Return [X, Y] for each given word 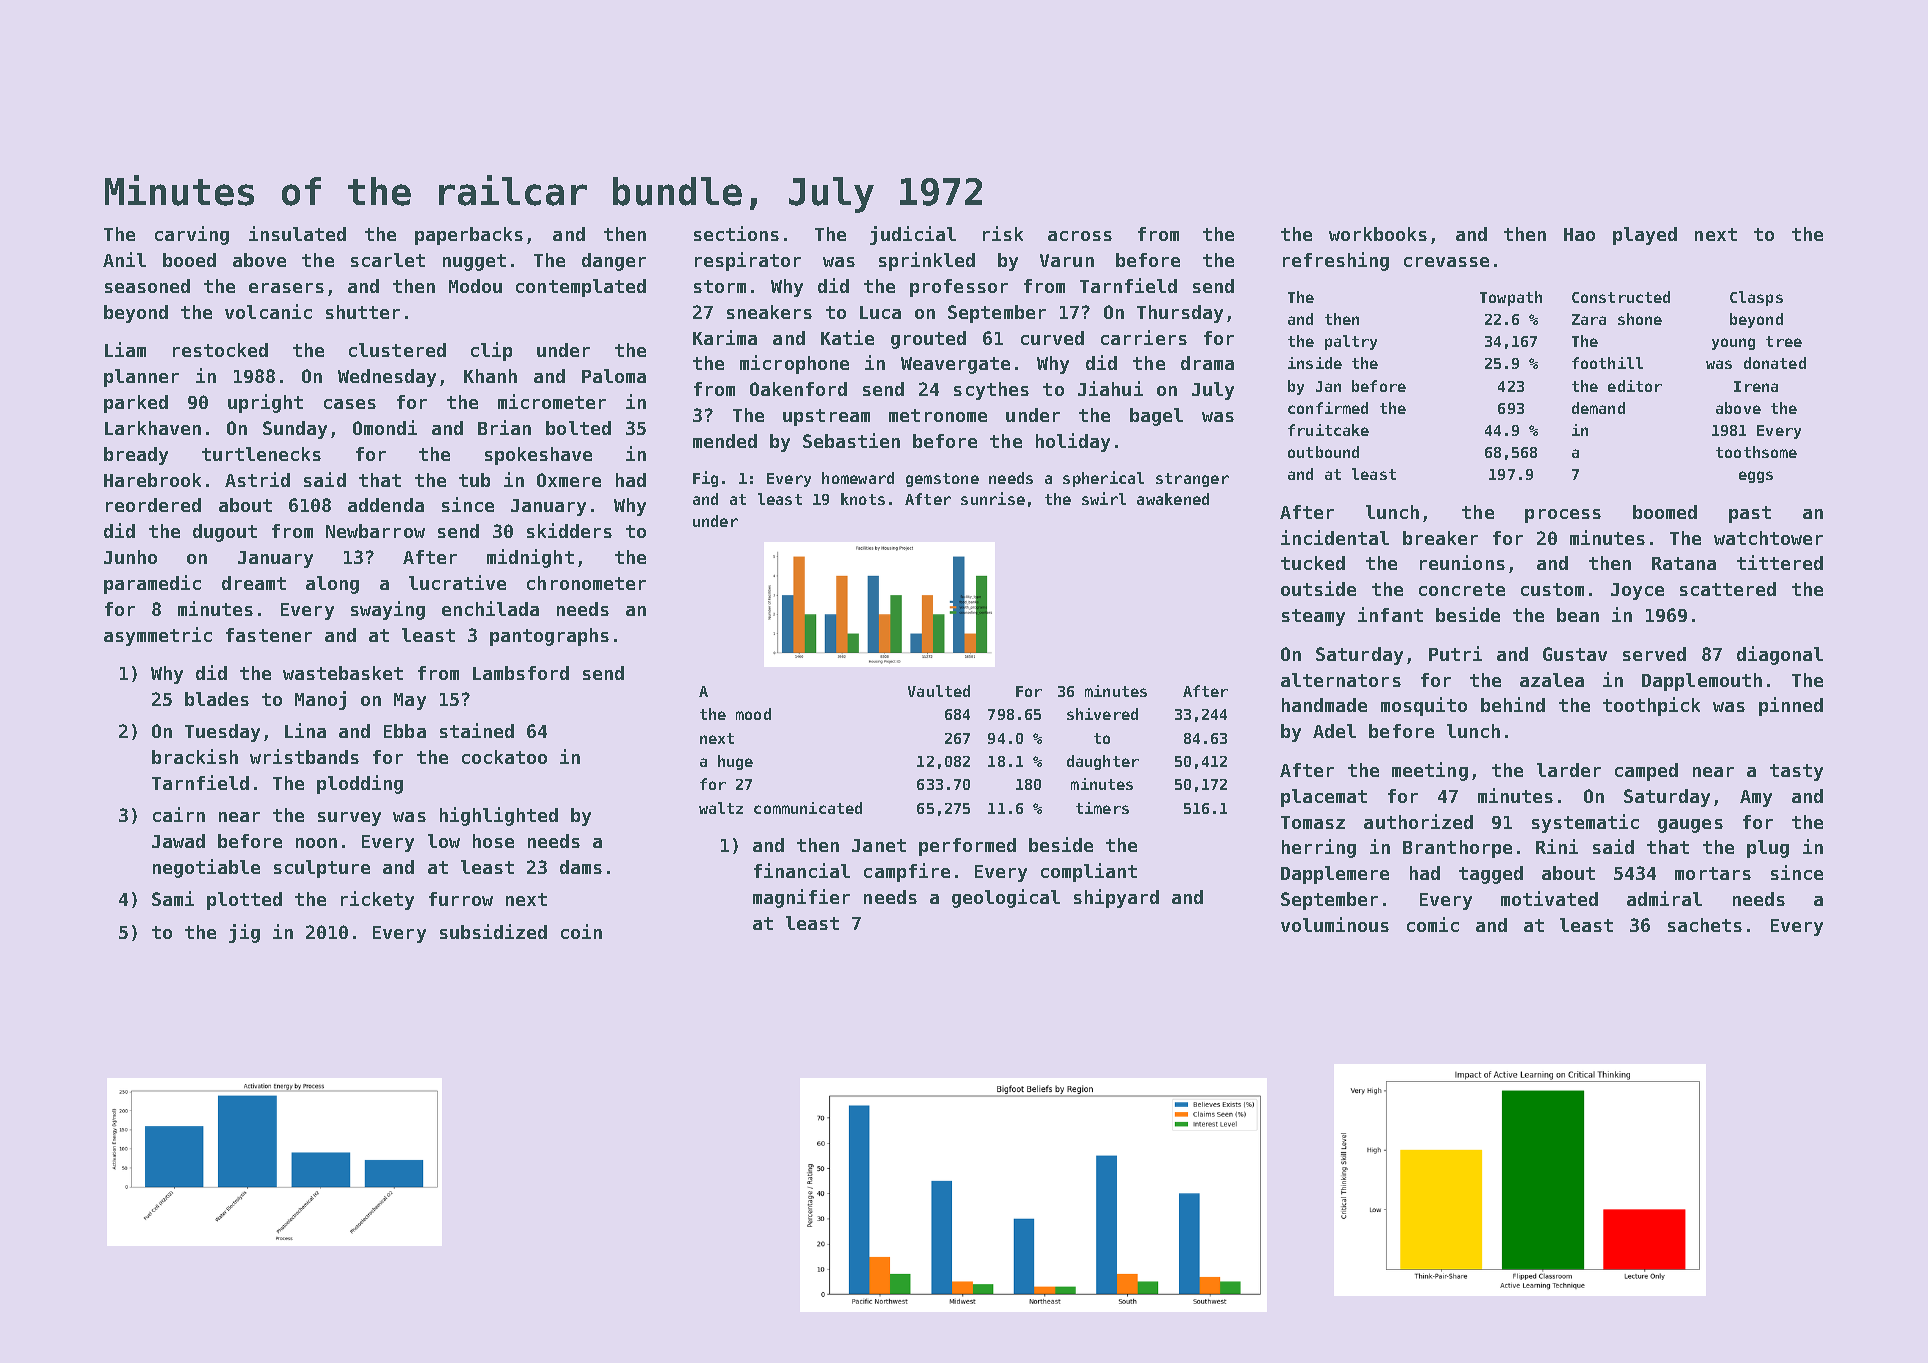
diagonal [1780, 655]
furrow [461, 899]
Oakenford [798, 389]
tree [1784, 341]
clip [491, 351]
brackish [195, 756]
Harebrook [152, 480]
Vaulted [939, 691]
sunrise [993, 498]
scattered [1728, 589]
